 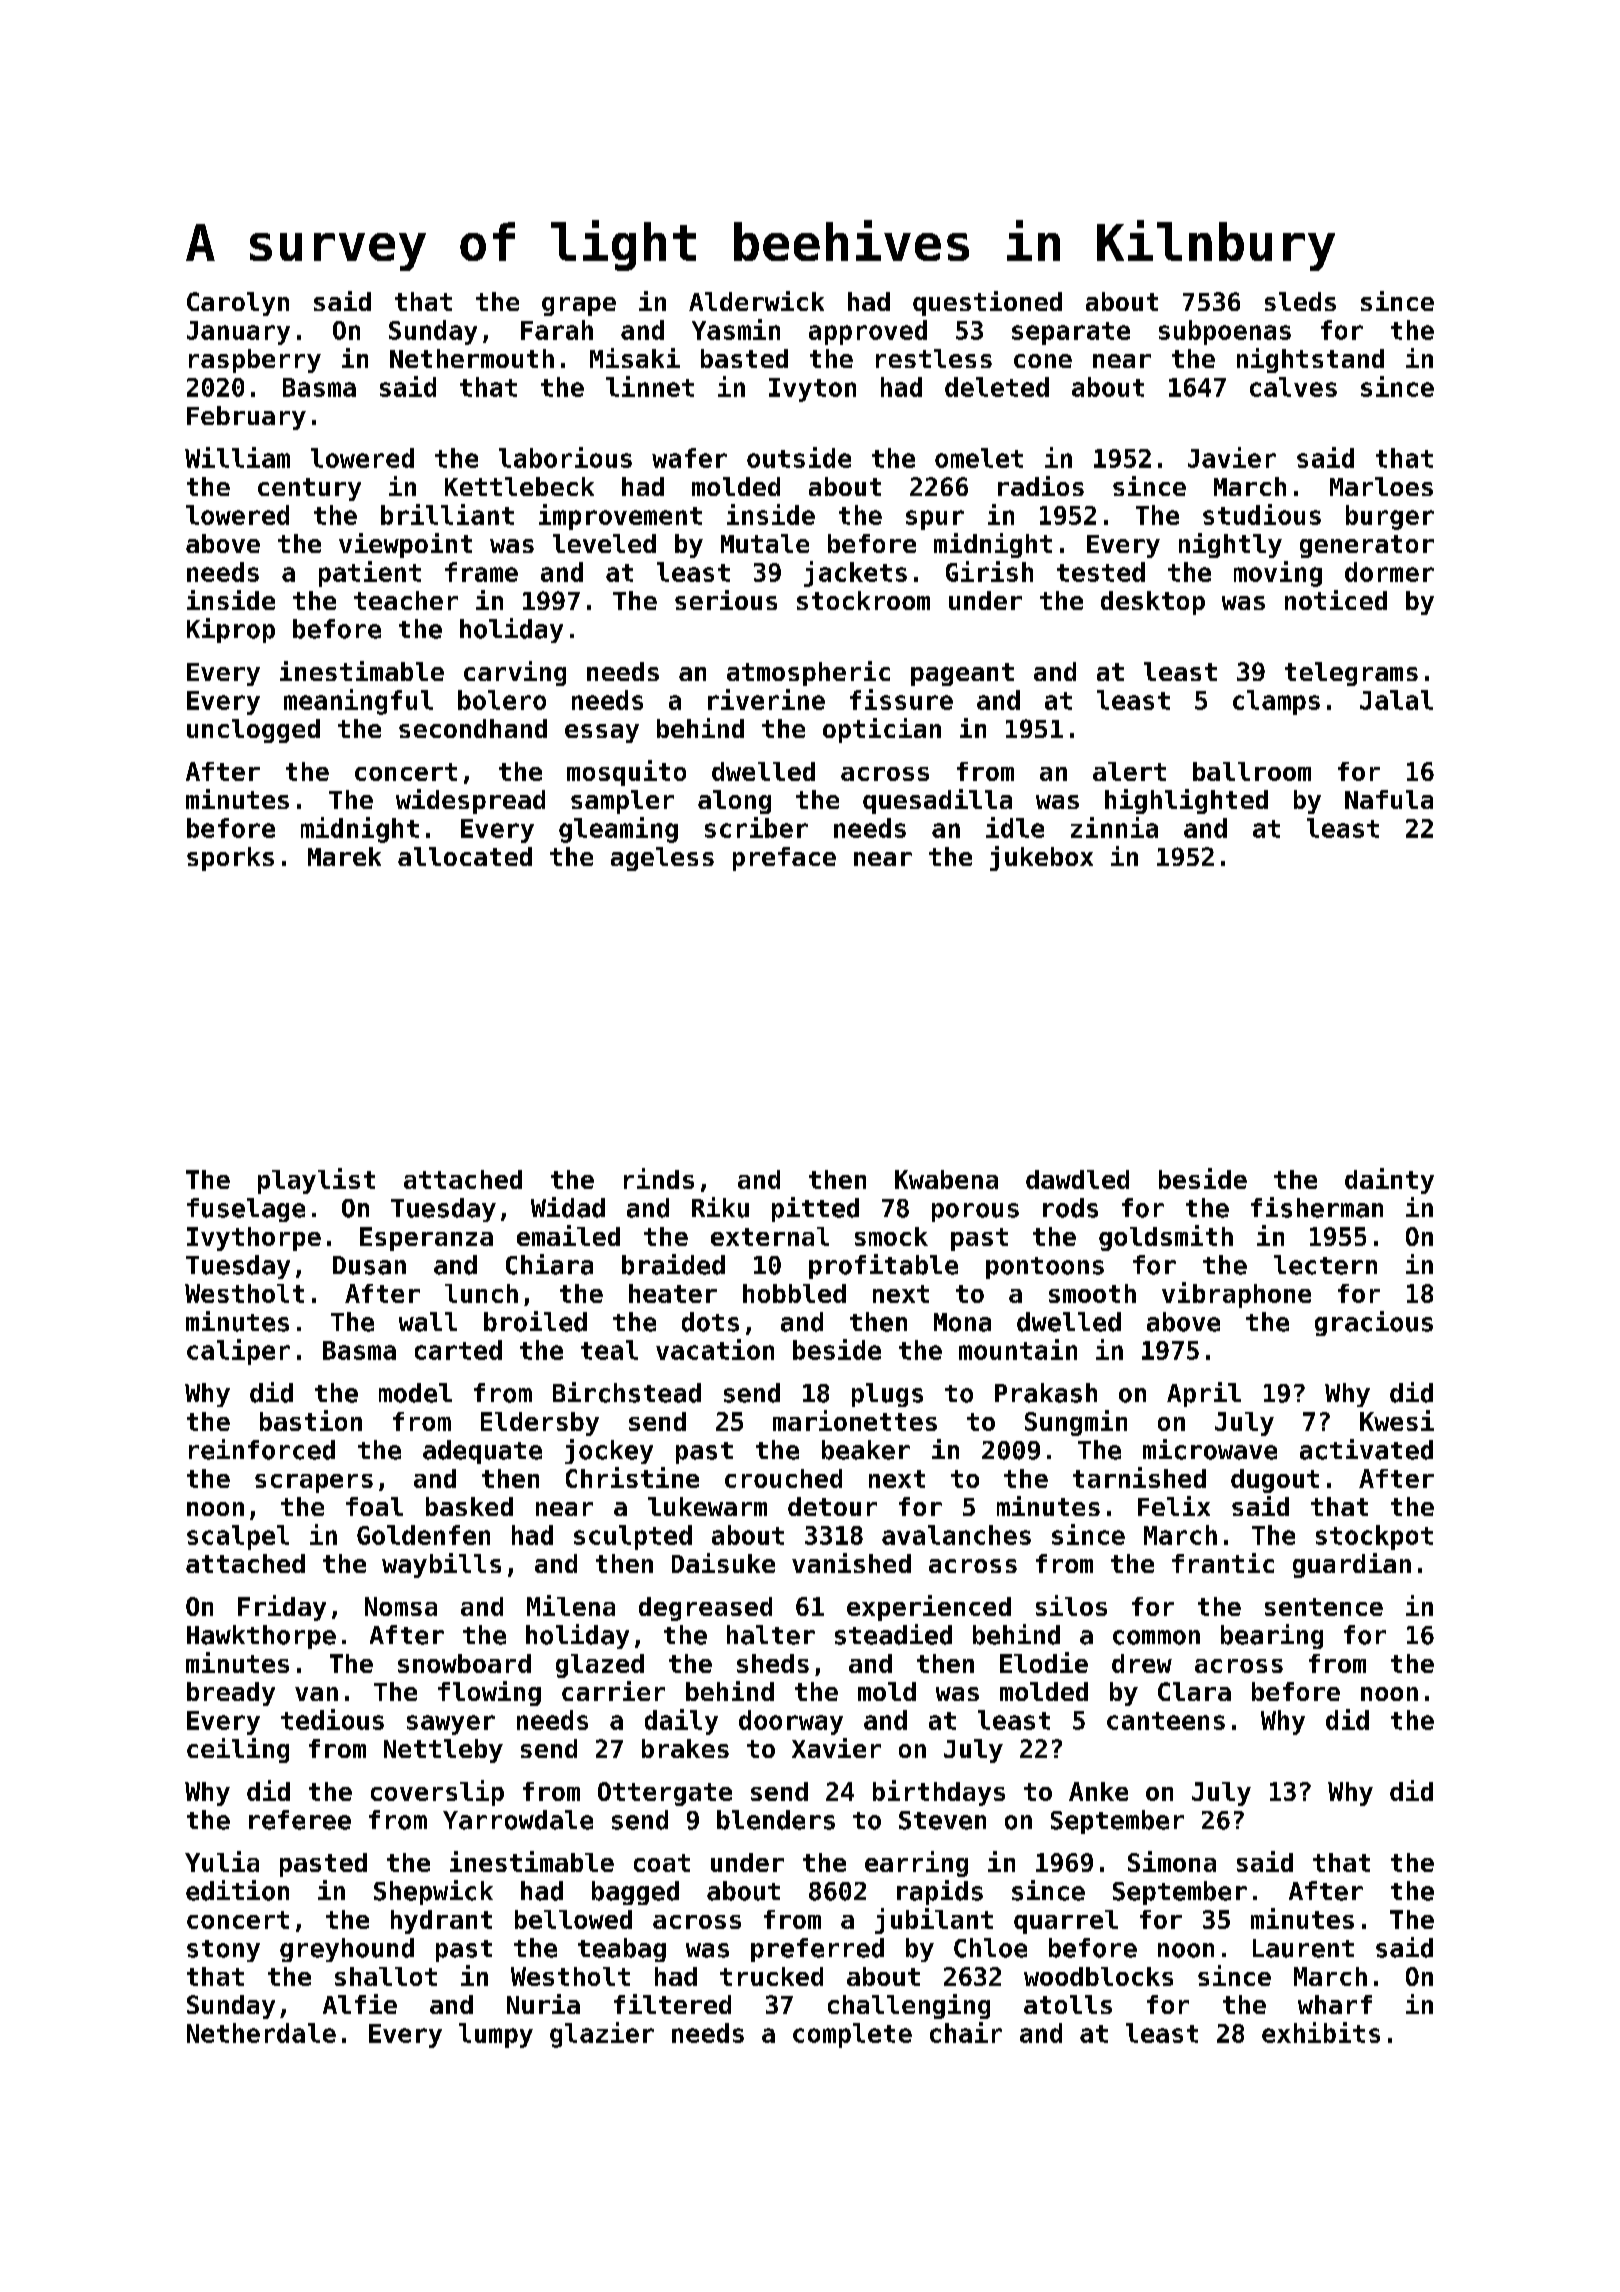 What do you see at coordinates (685, 1748) in the document?
I see `brakes` at bounding box center [685, 1748].
